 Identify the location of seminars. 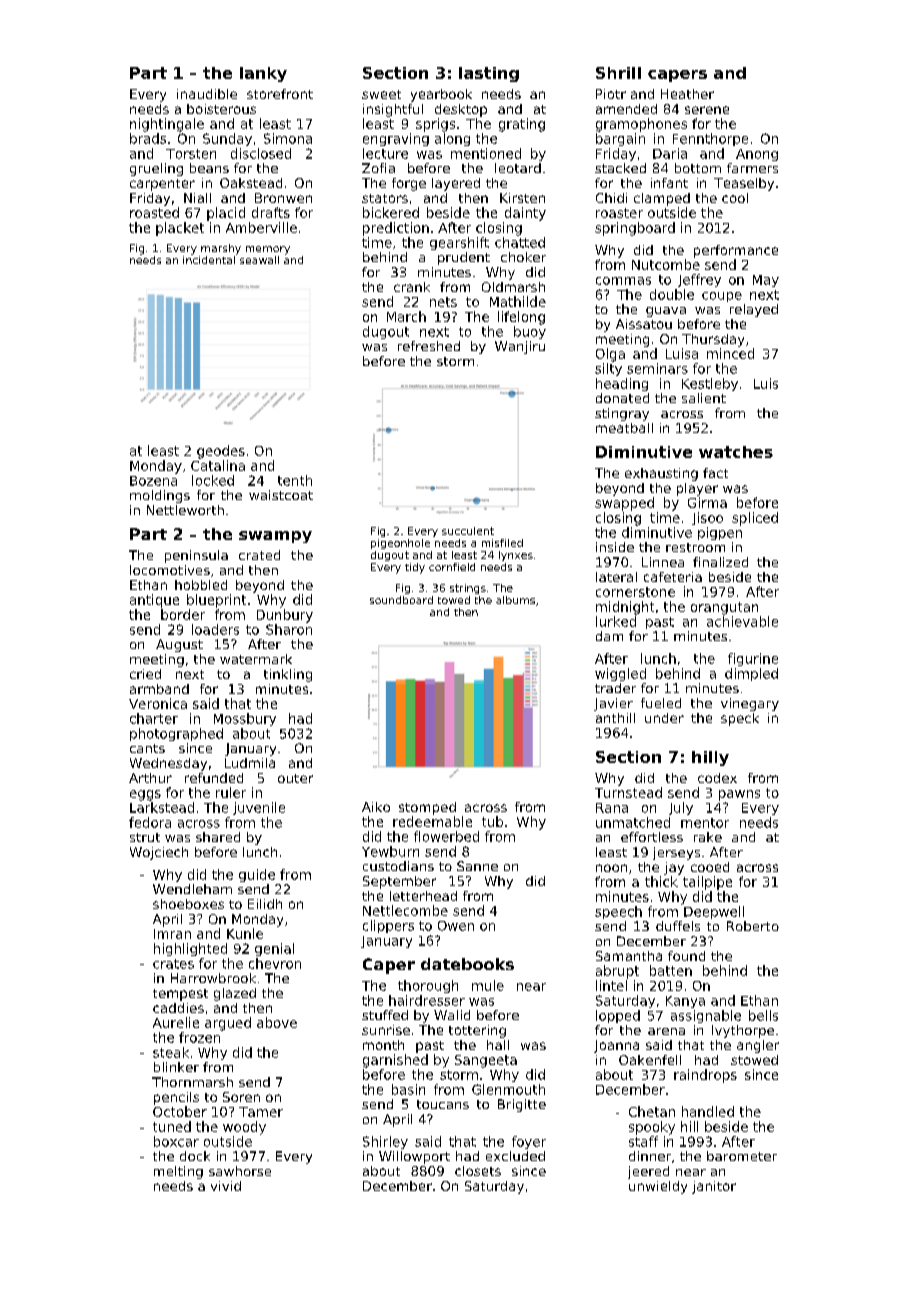
(657, 368).
